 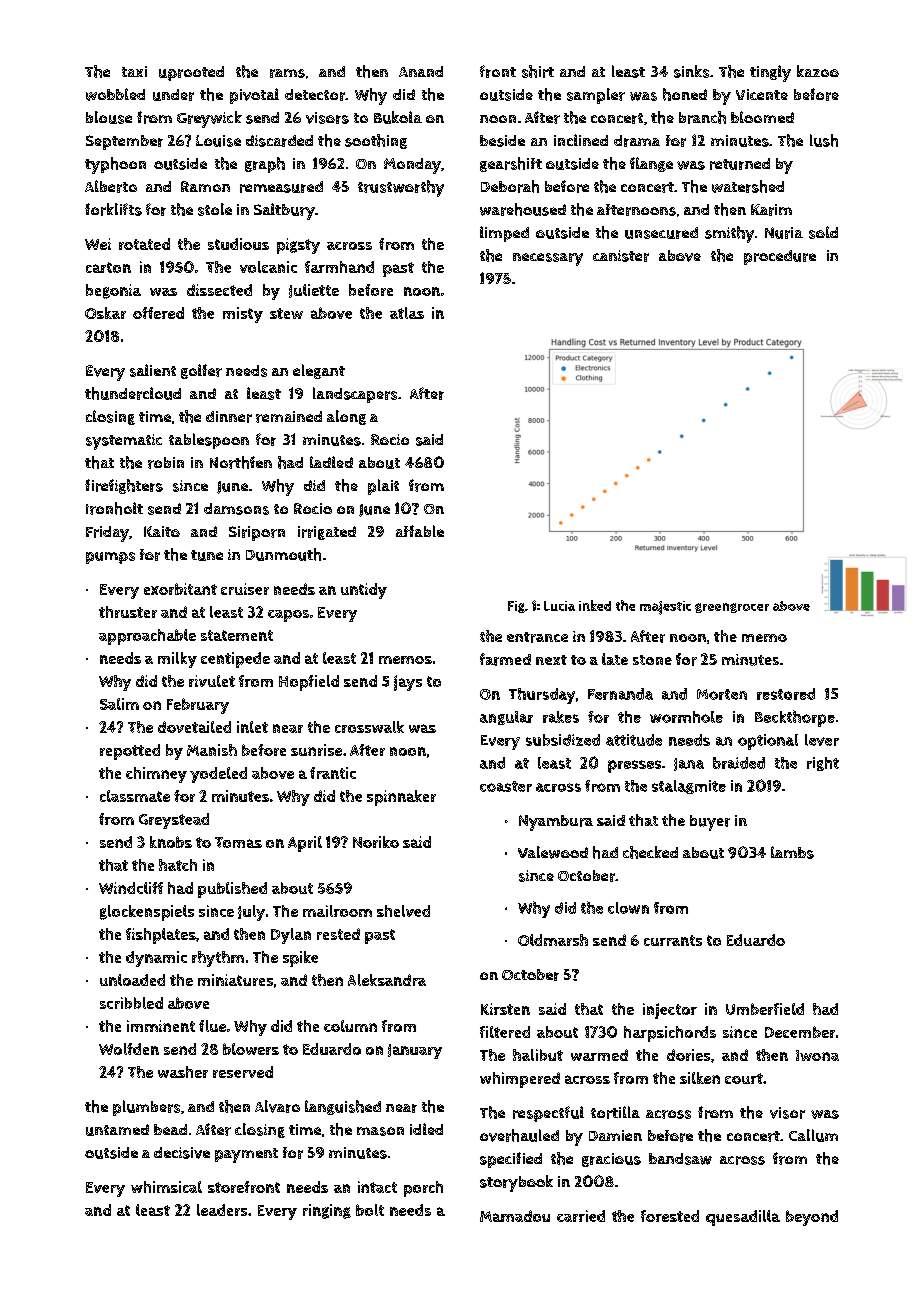 I want to click on procedure, so click(x=780, y=257).
